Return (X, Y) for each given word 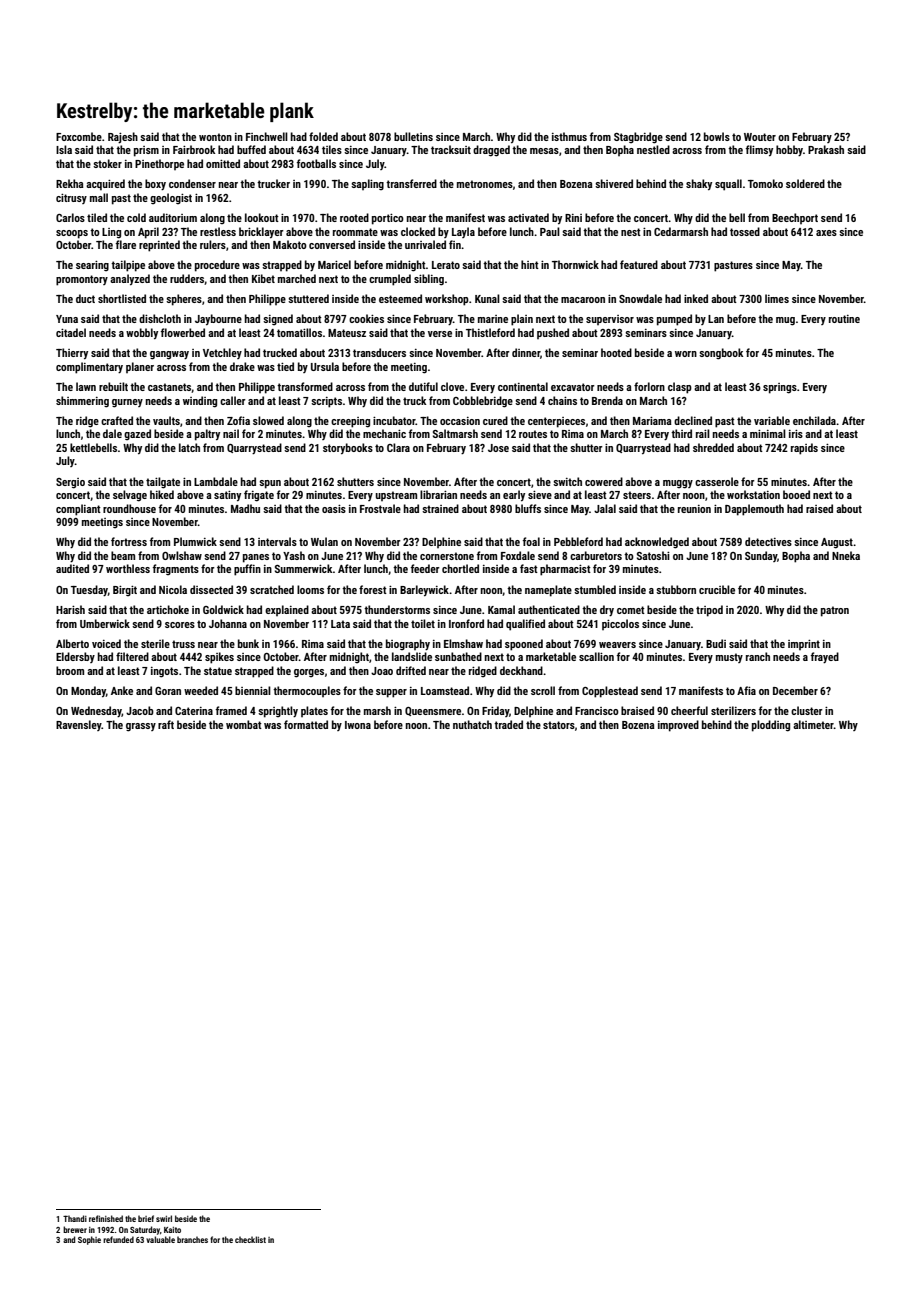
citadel (71, 332)
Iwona (358, 725)
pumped (674, 320)
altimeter (813, 724)
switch (567, 481)
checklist (250, 1239)
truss (183, 644)
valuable (160, 1239)
